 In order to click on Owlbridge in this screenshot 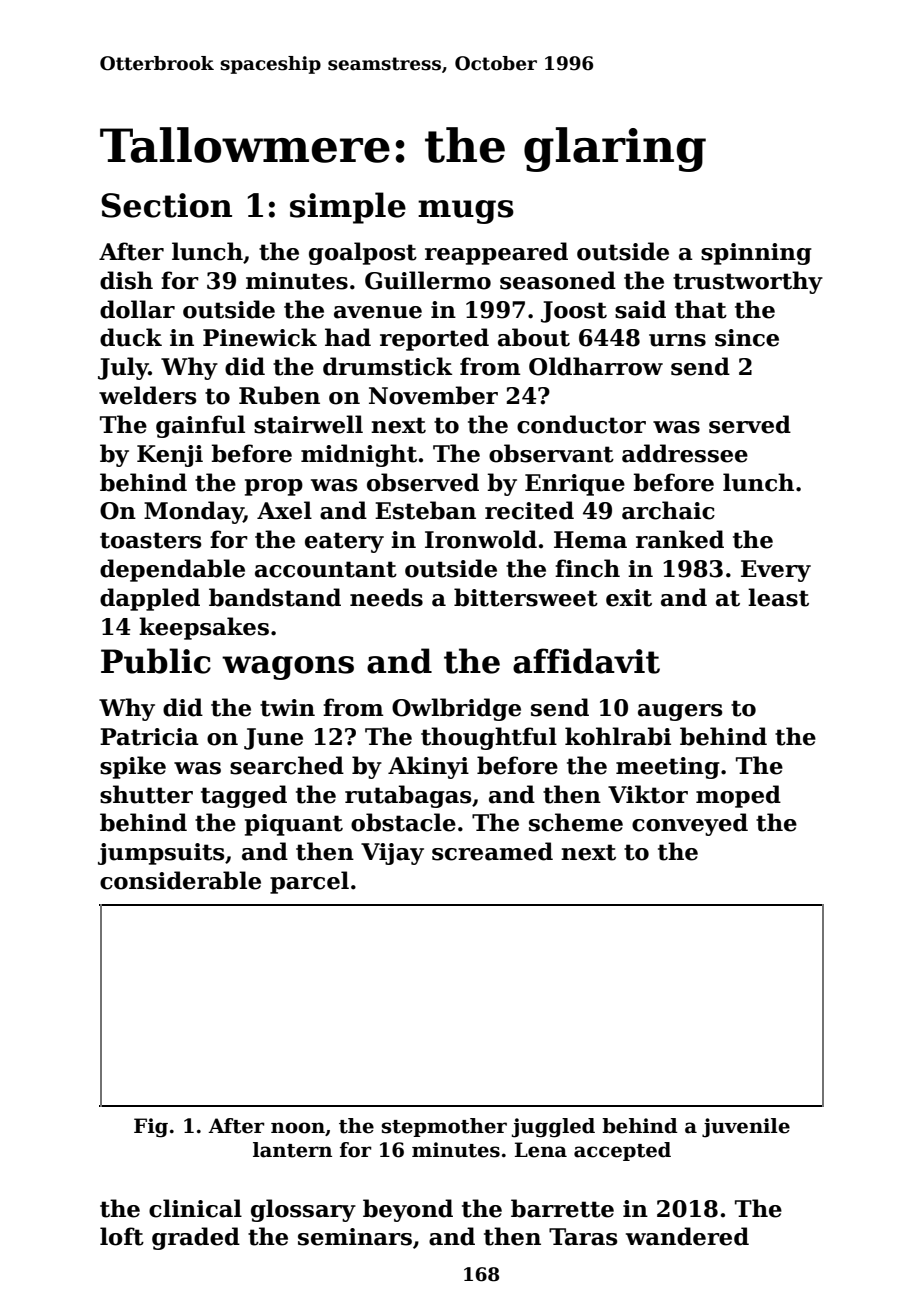, I will do `click(456, 709)`.
